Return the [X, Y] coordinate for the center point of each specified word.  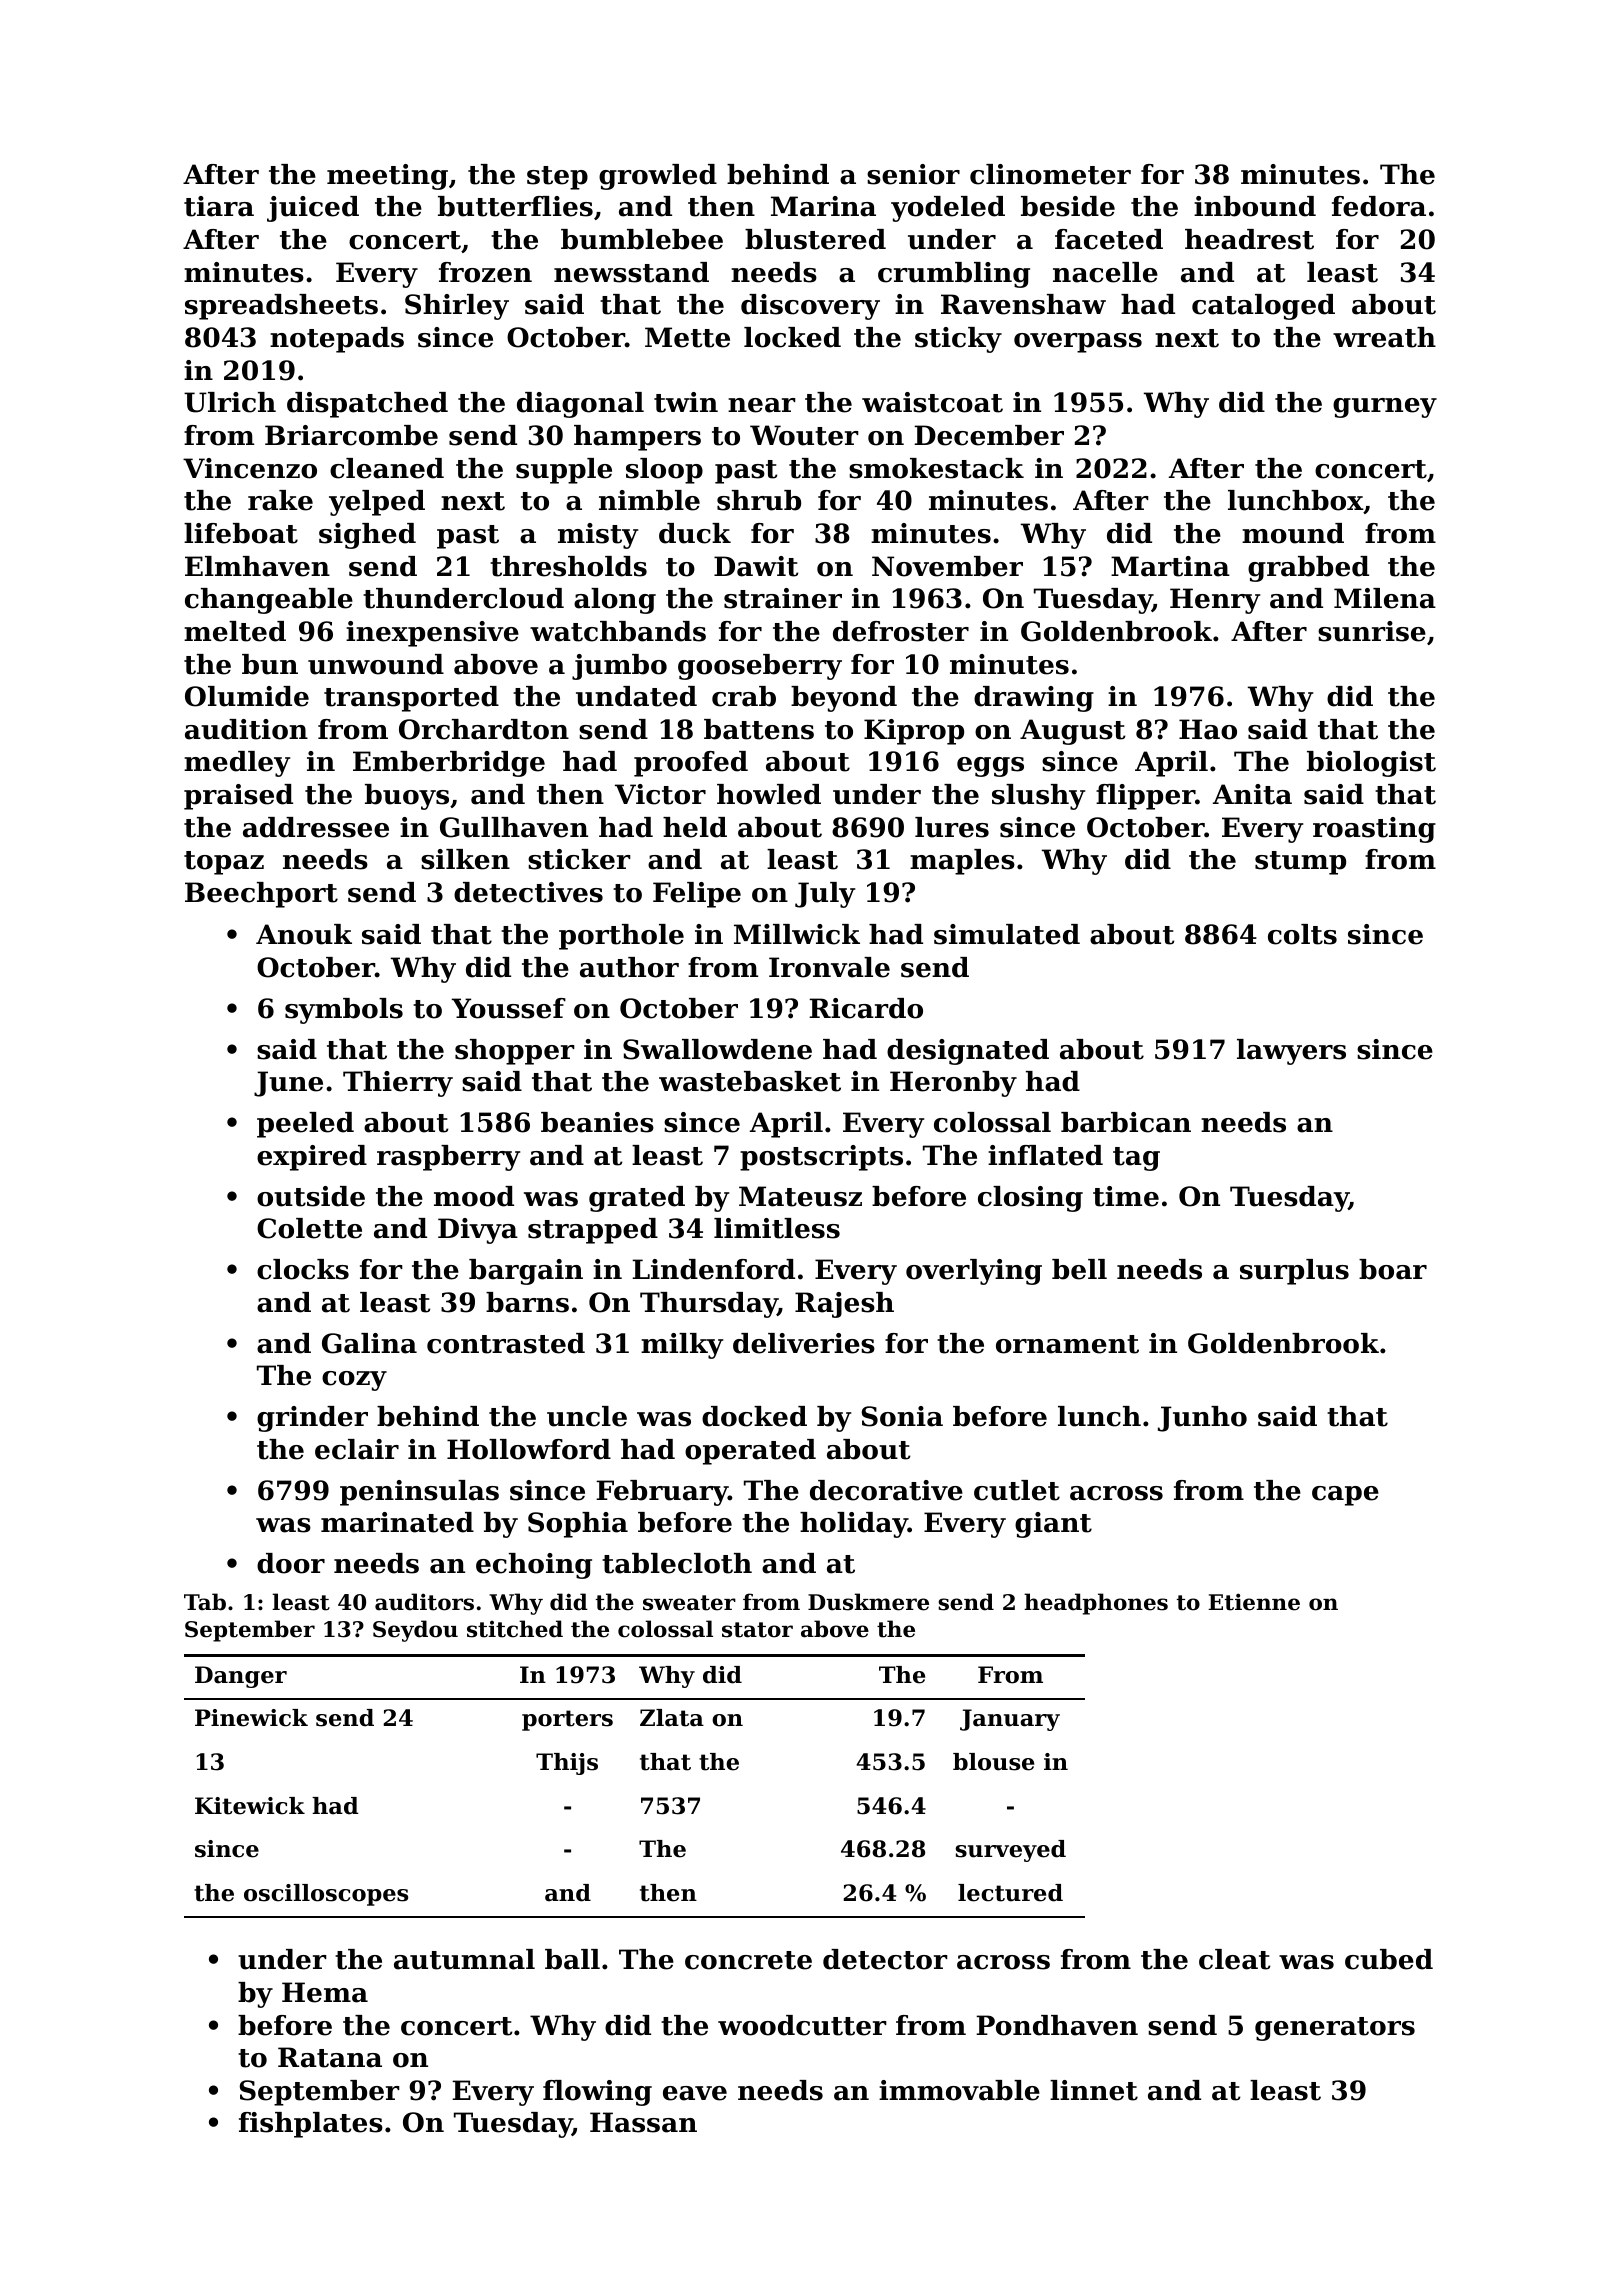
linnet [1094, 2090]
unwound [376, 664]
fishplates [311, 2125]
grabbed [1308, 569]
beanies [597, 1122]
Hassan [643, 2122]
